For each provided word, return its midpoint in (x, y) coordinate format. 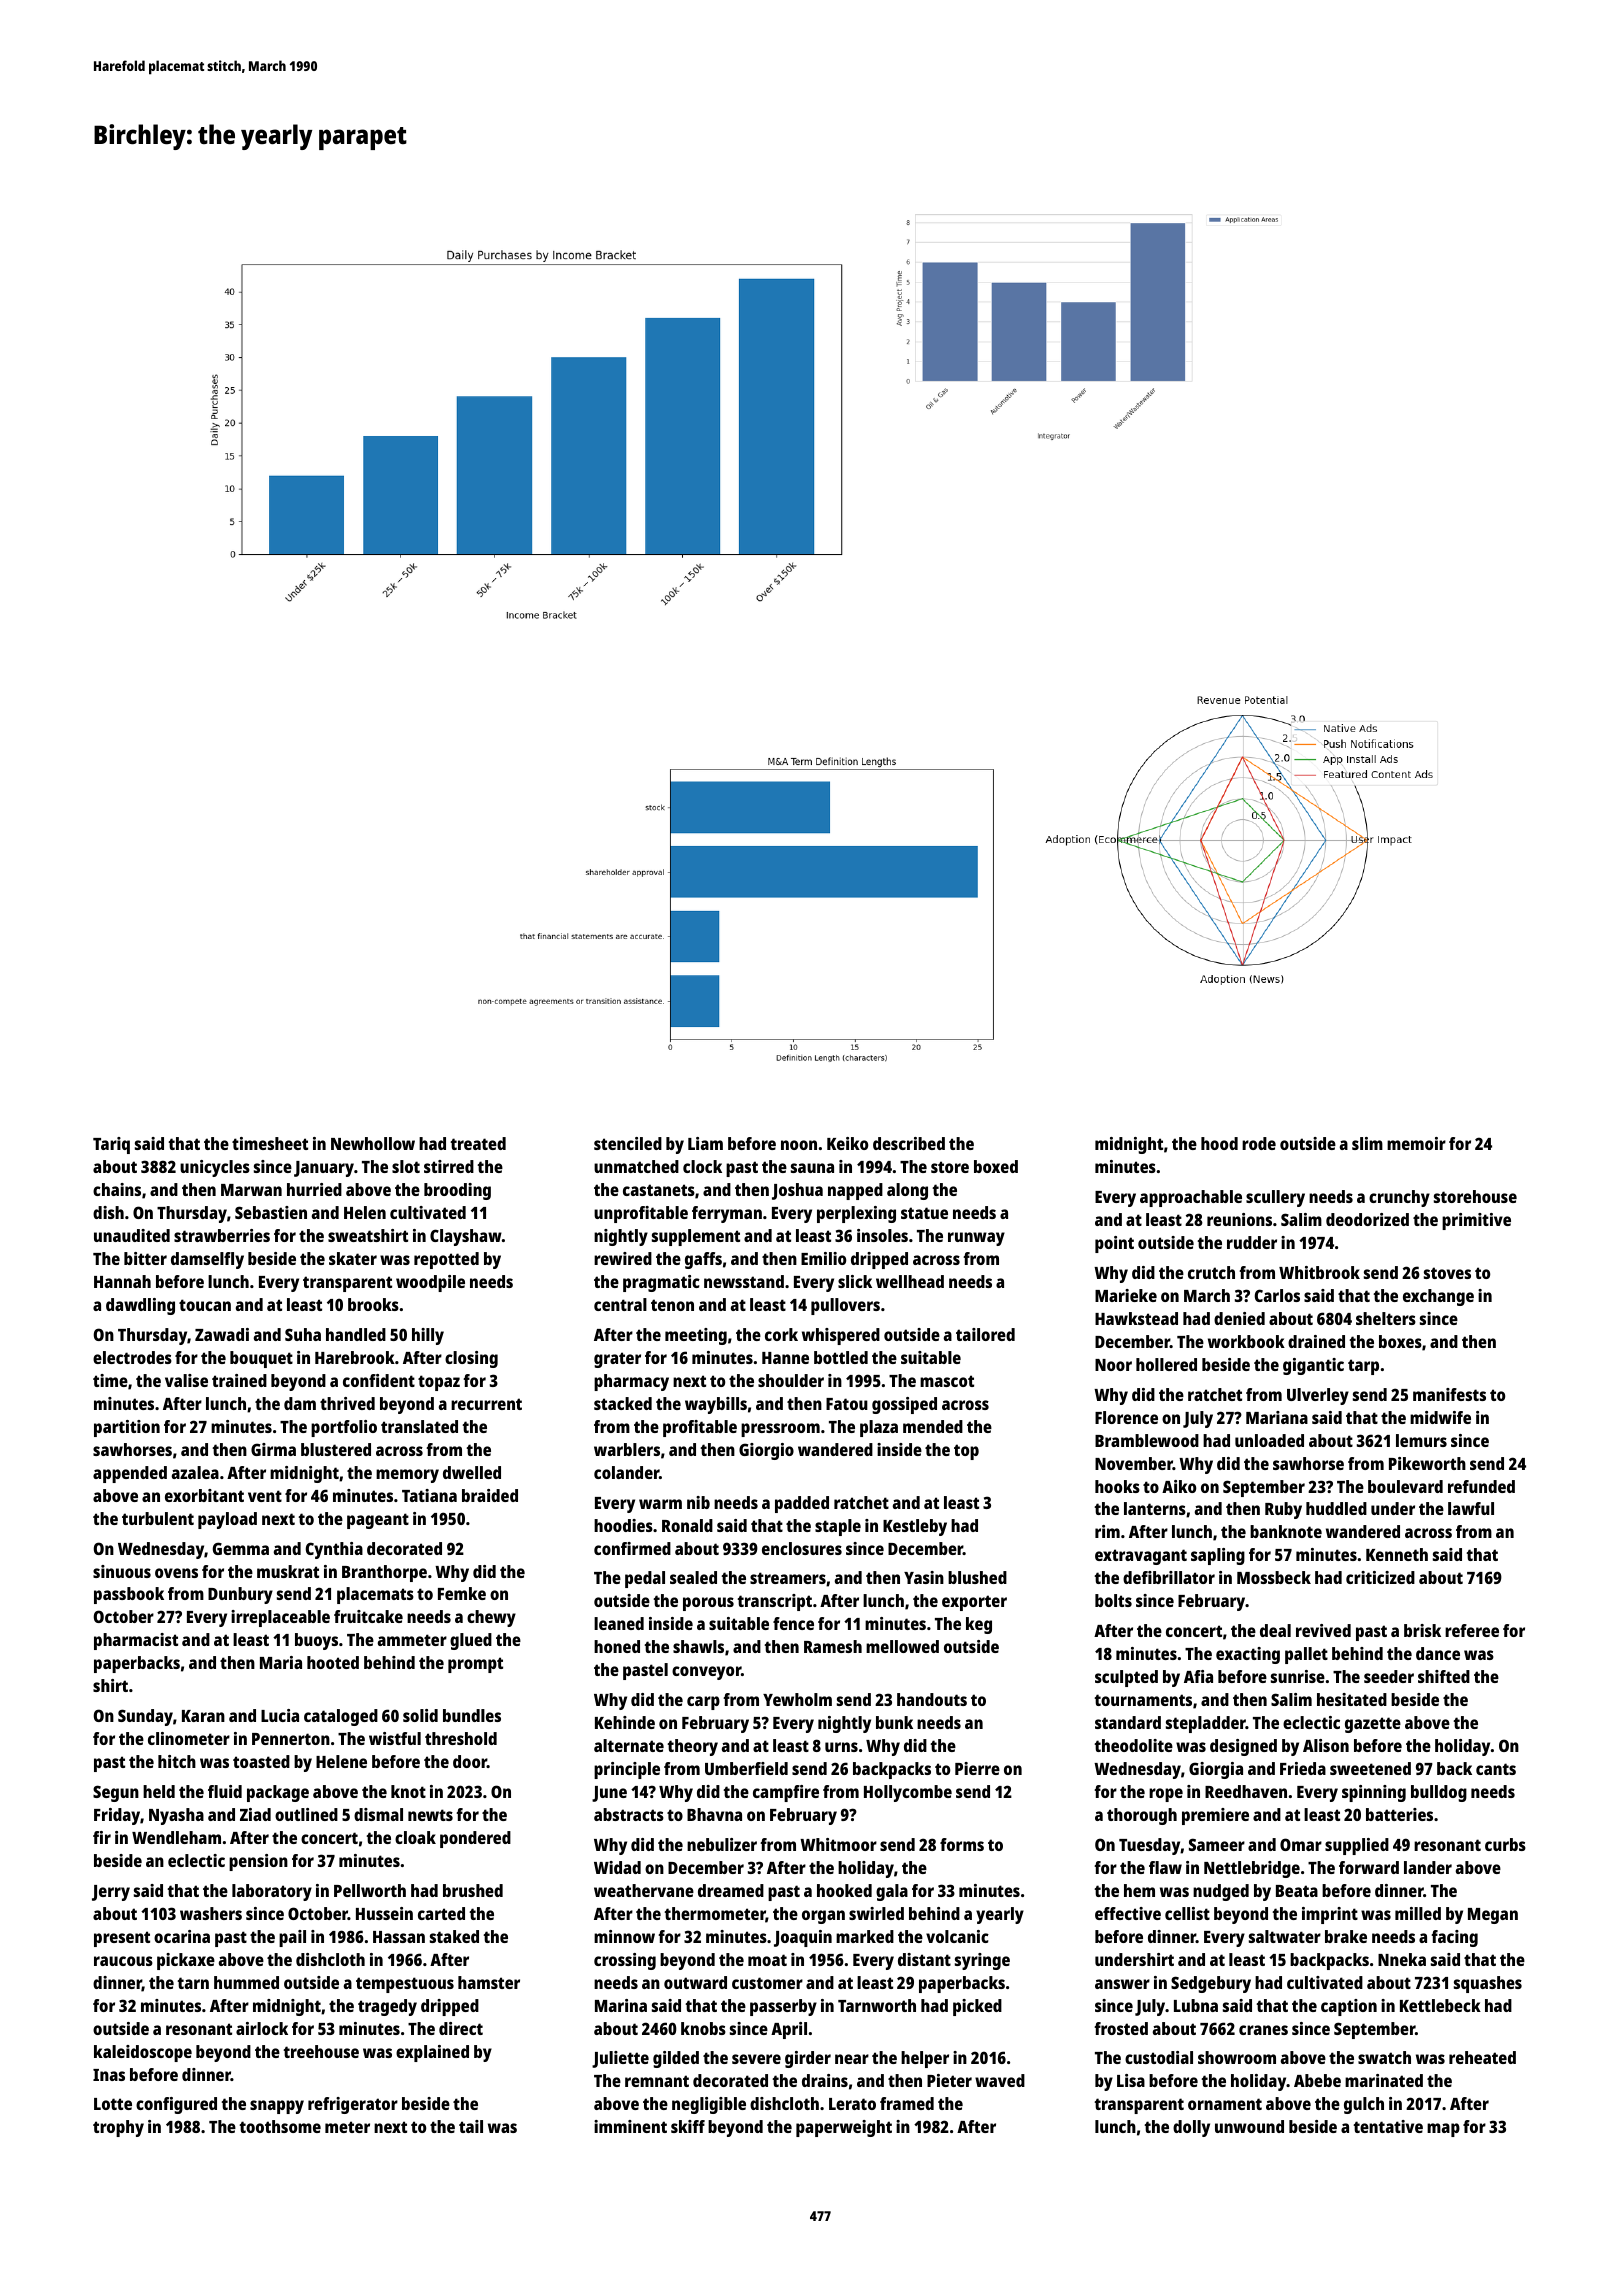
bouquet (261, 1359)
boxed (996, 1166)
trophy (118, 2128)
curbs (1505, 1844)
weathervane (644, 1890)
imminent (630, 2126)
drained (1316, 1341)
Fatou (847, 1404)
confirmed (632, 1548)
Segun (116, 1793)
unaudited (132, 1235)
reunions (1239, 1219)
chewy (491, 1618)
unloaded (1269, 1440)
